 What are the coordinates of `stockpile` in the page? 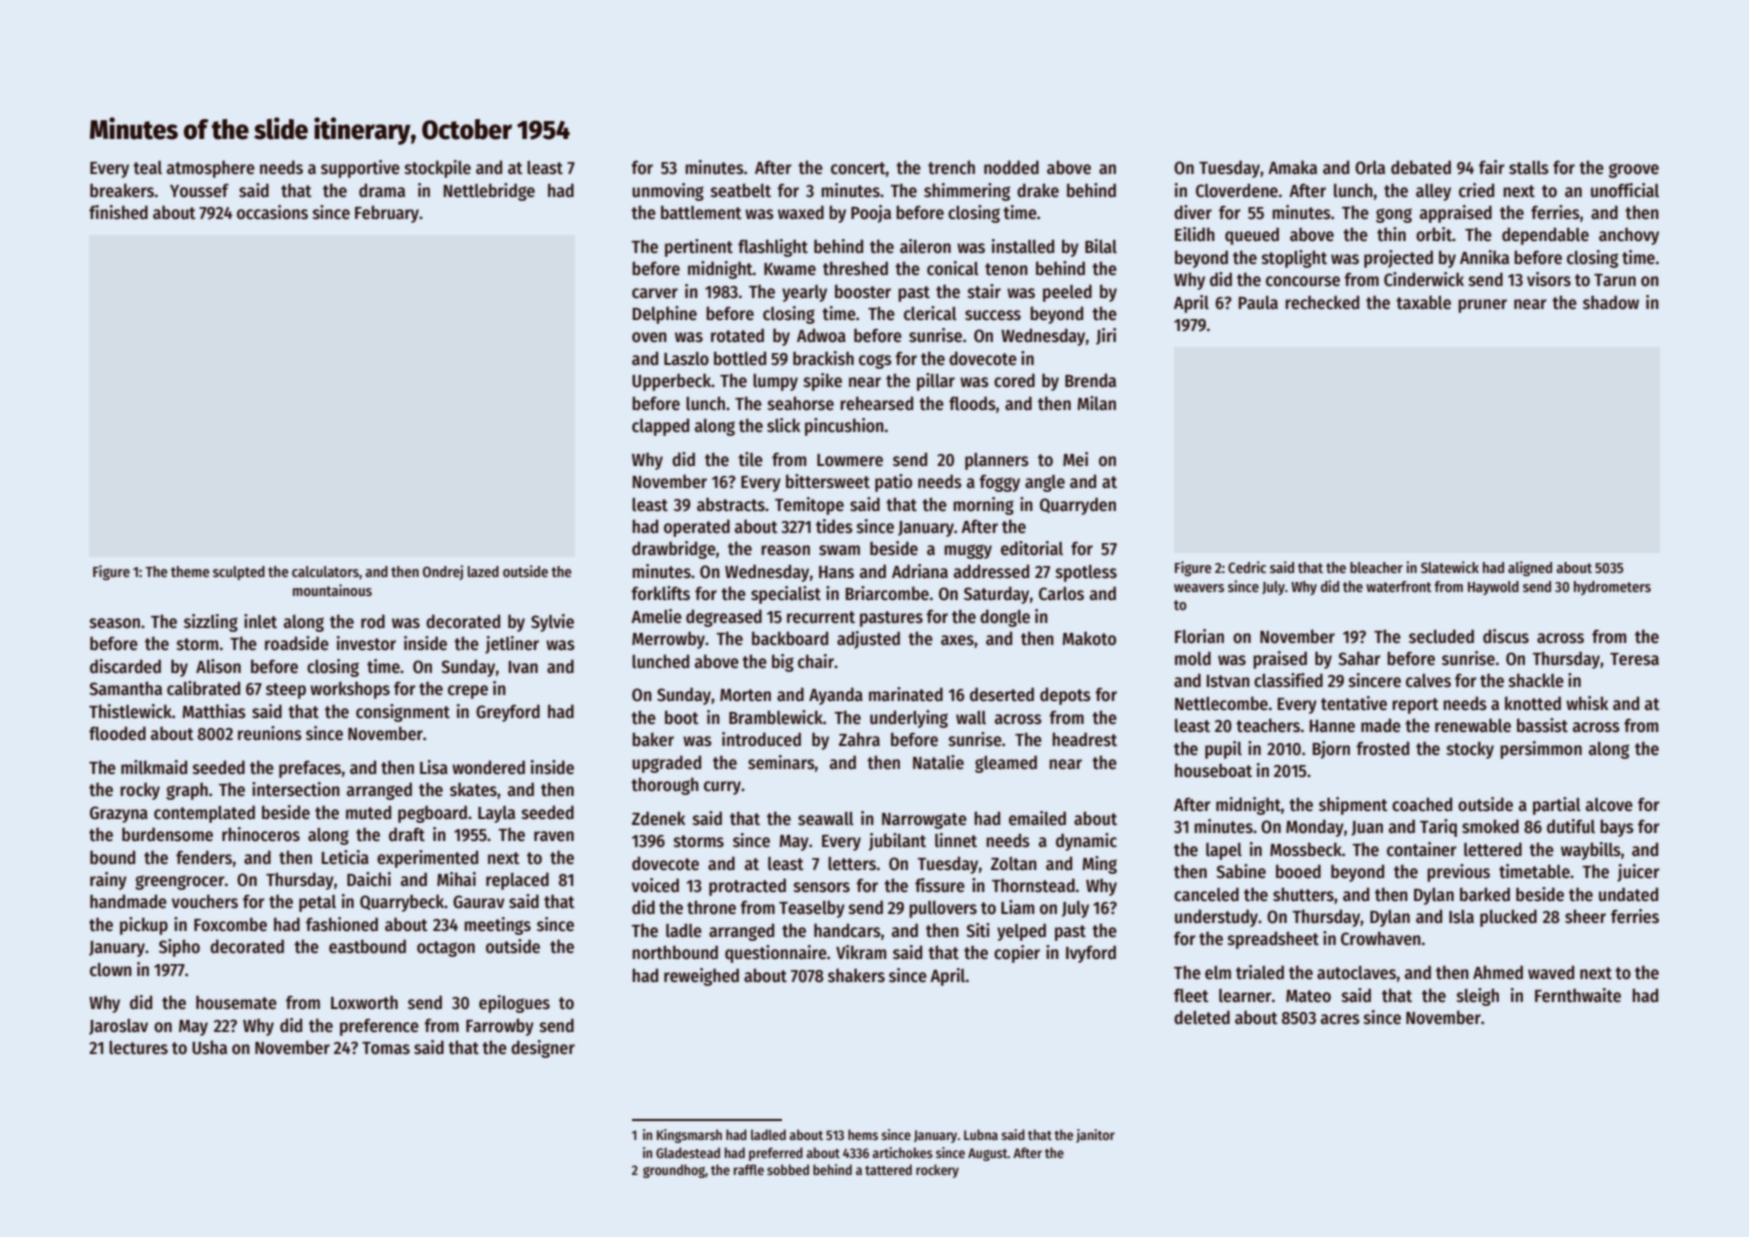 It's located at (438, 169).
